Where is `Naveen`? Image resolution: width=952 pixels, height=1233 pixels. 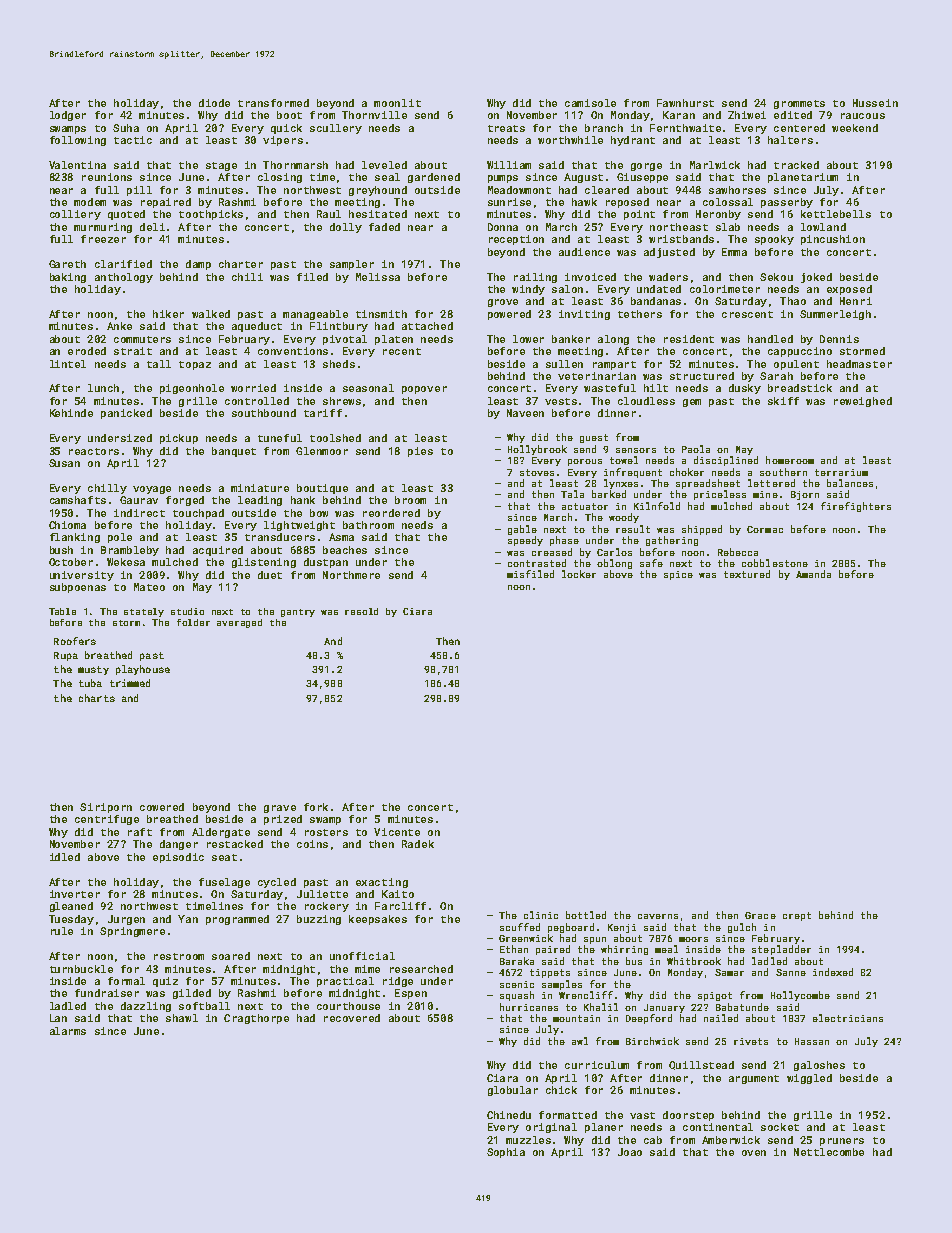 Naveen is located at coordinates (525, 413).
